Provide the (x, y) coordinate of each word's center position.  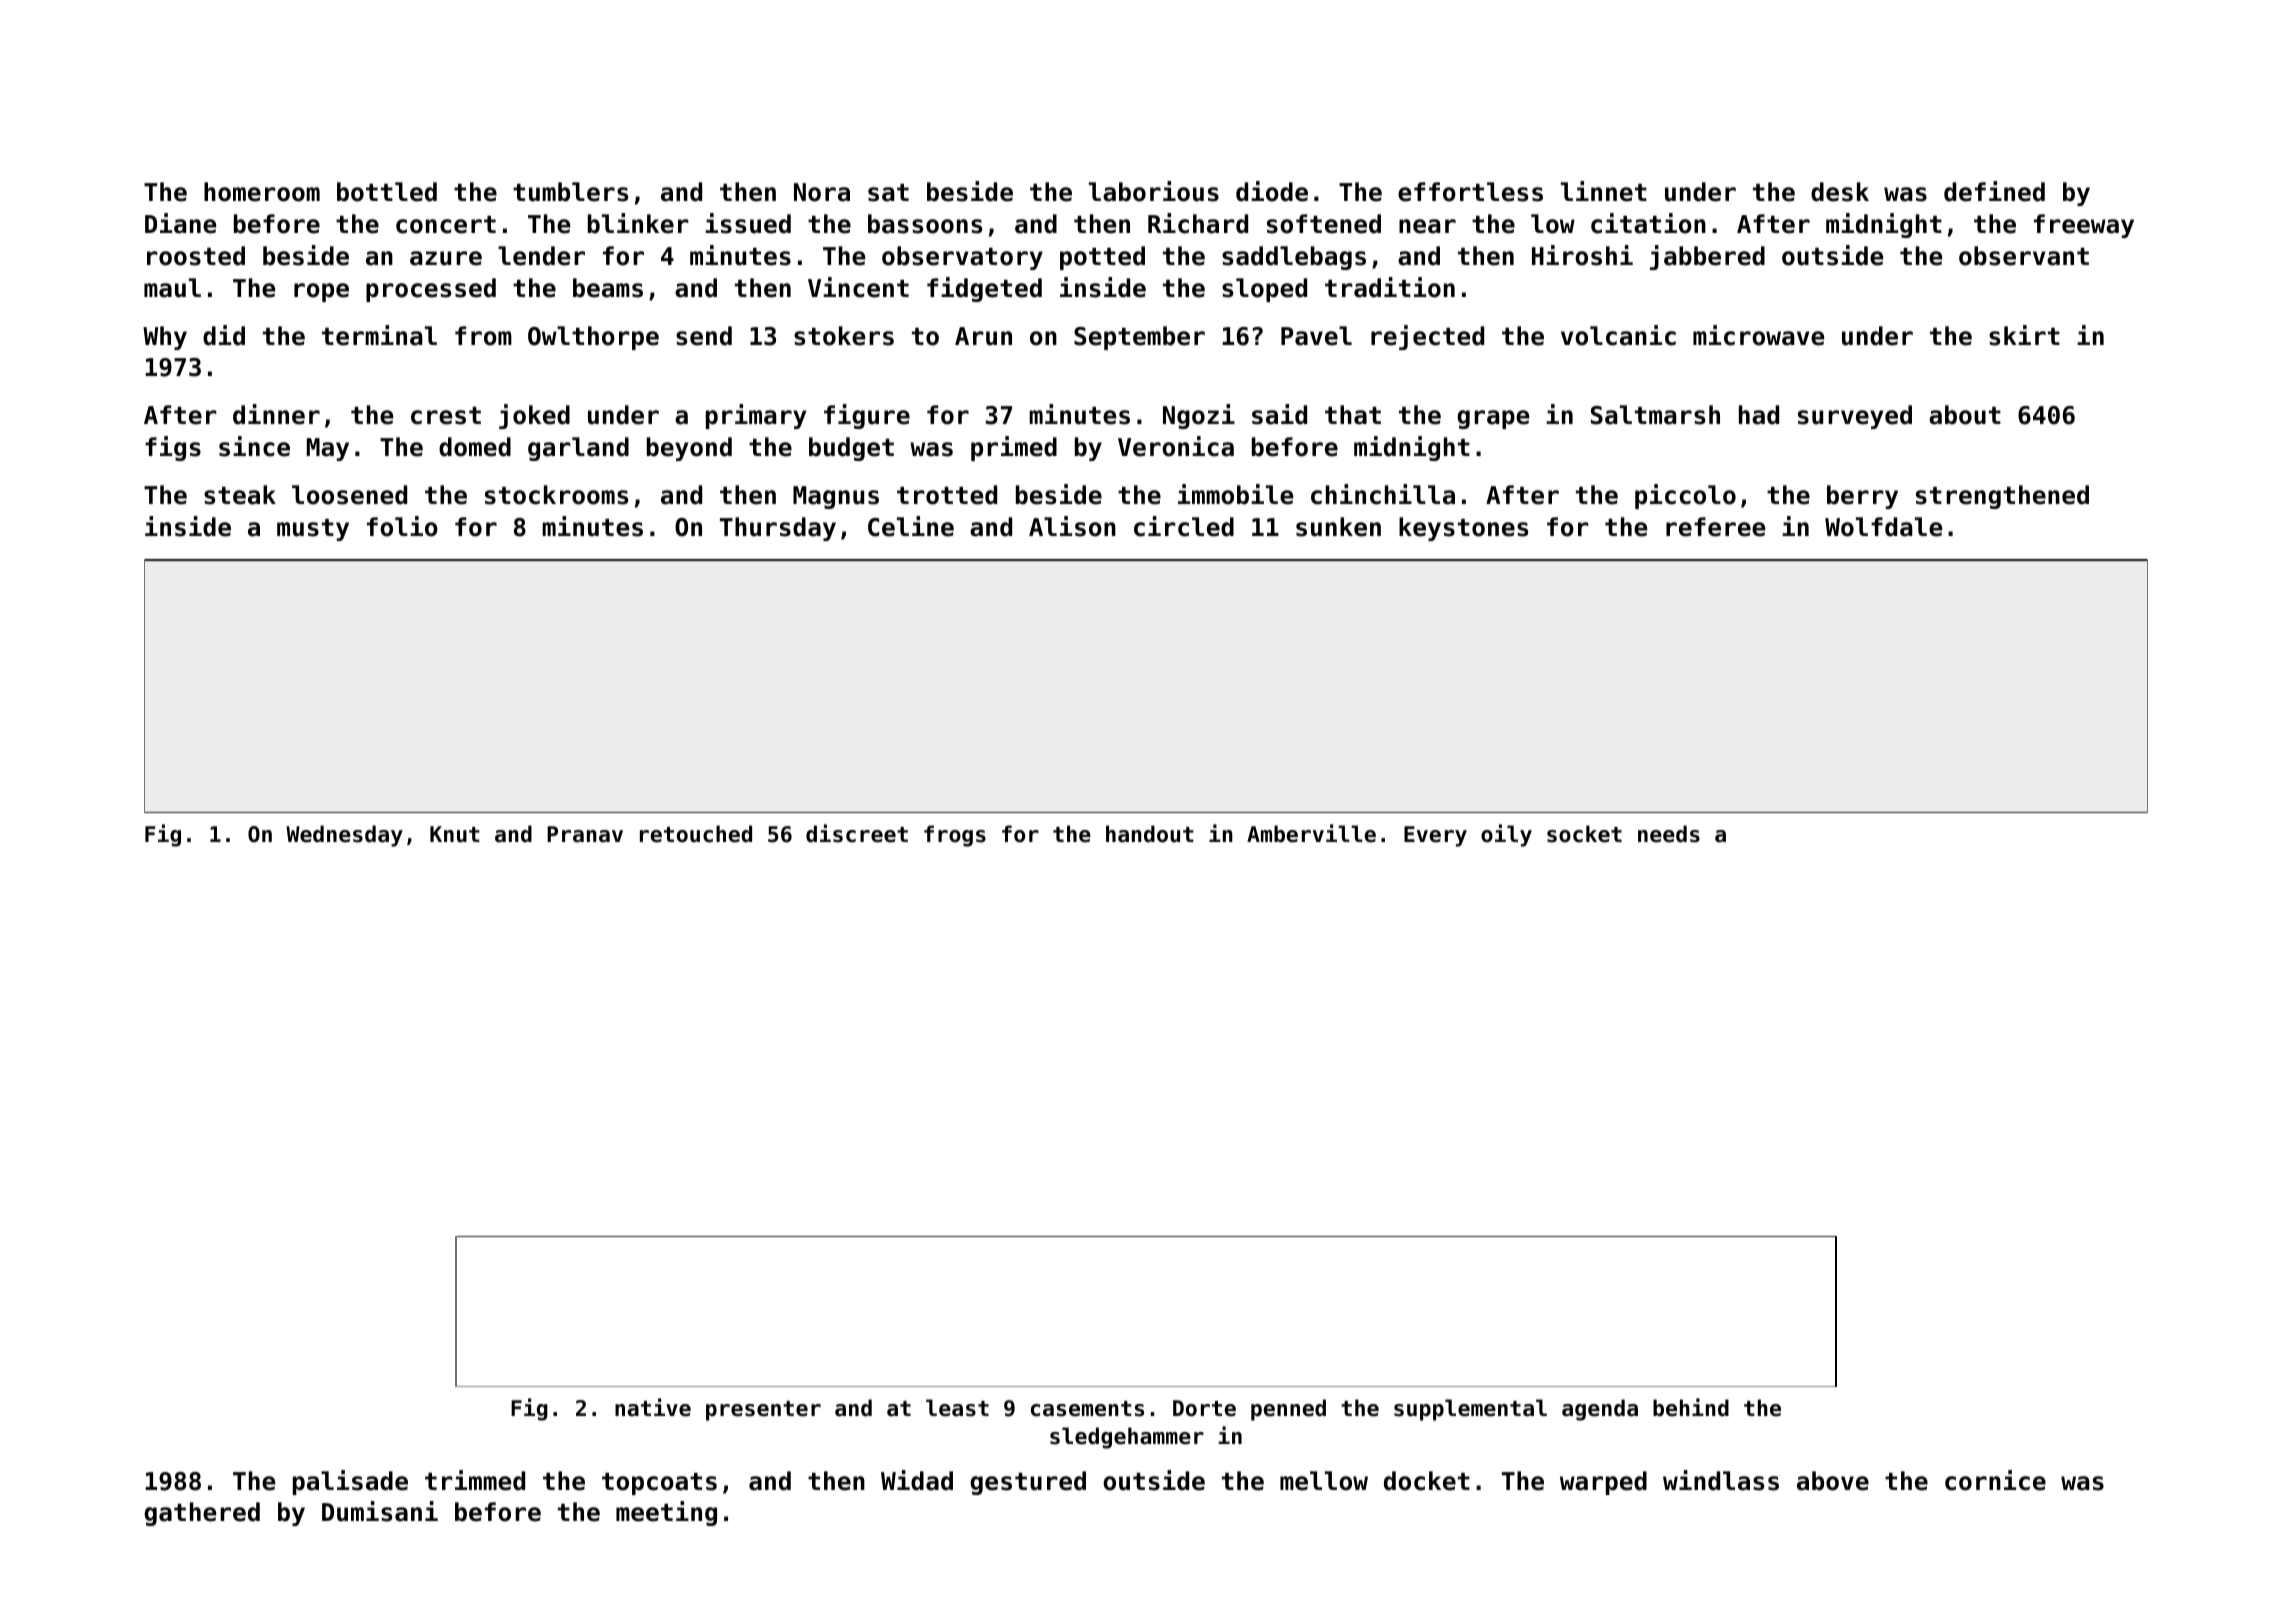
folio (402, 526)
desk (1840, 192)
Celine (911, 526)
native (653, 1407)
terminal (379, 335)
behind (1691, 1407)
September (1139, 338)
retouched (696, 834)
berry (1862, 497)
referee (1715, 527)
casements (1087, 1409)
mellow (1324, 1481)
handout (1150, 834)
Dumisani (380, 1511)
